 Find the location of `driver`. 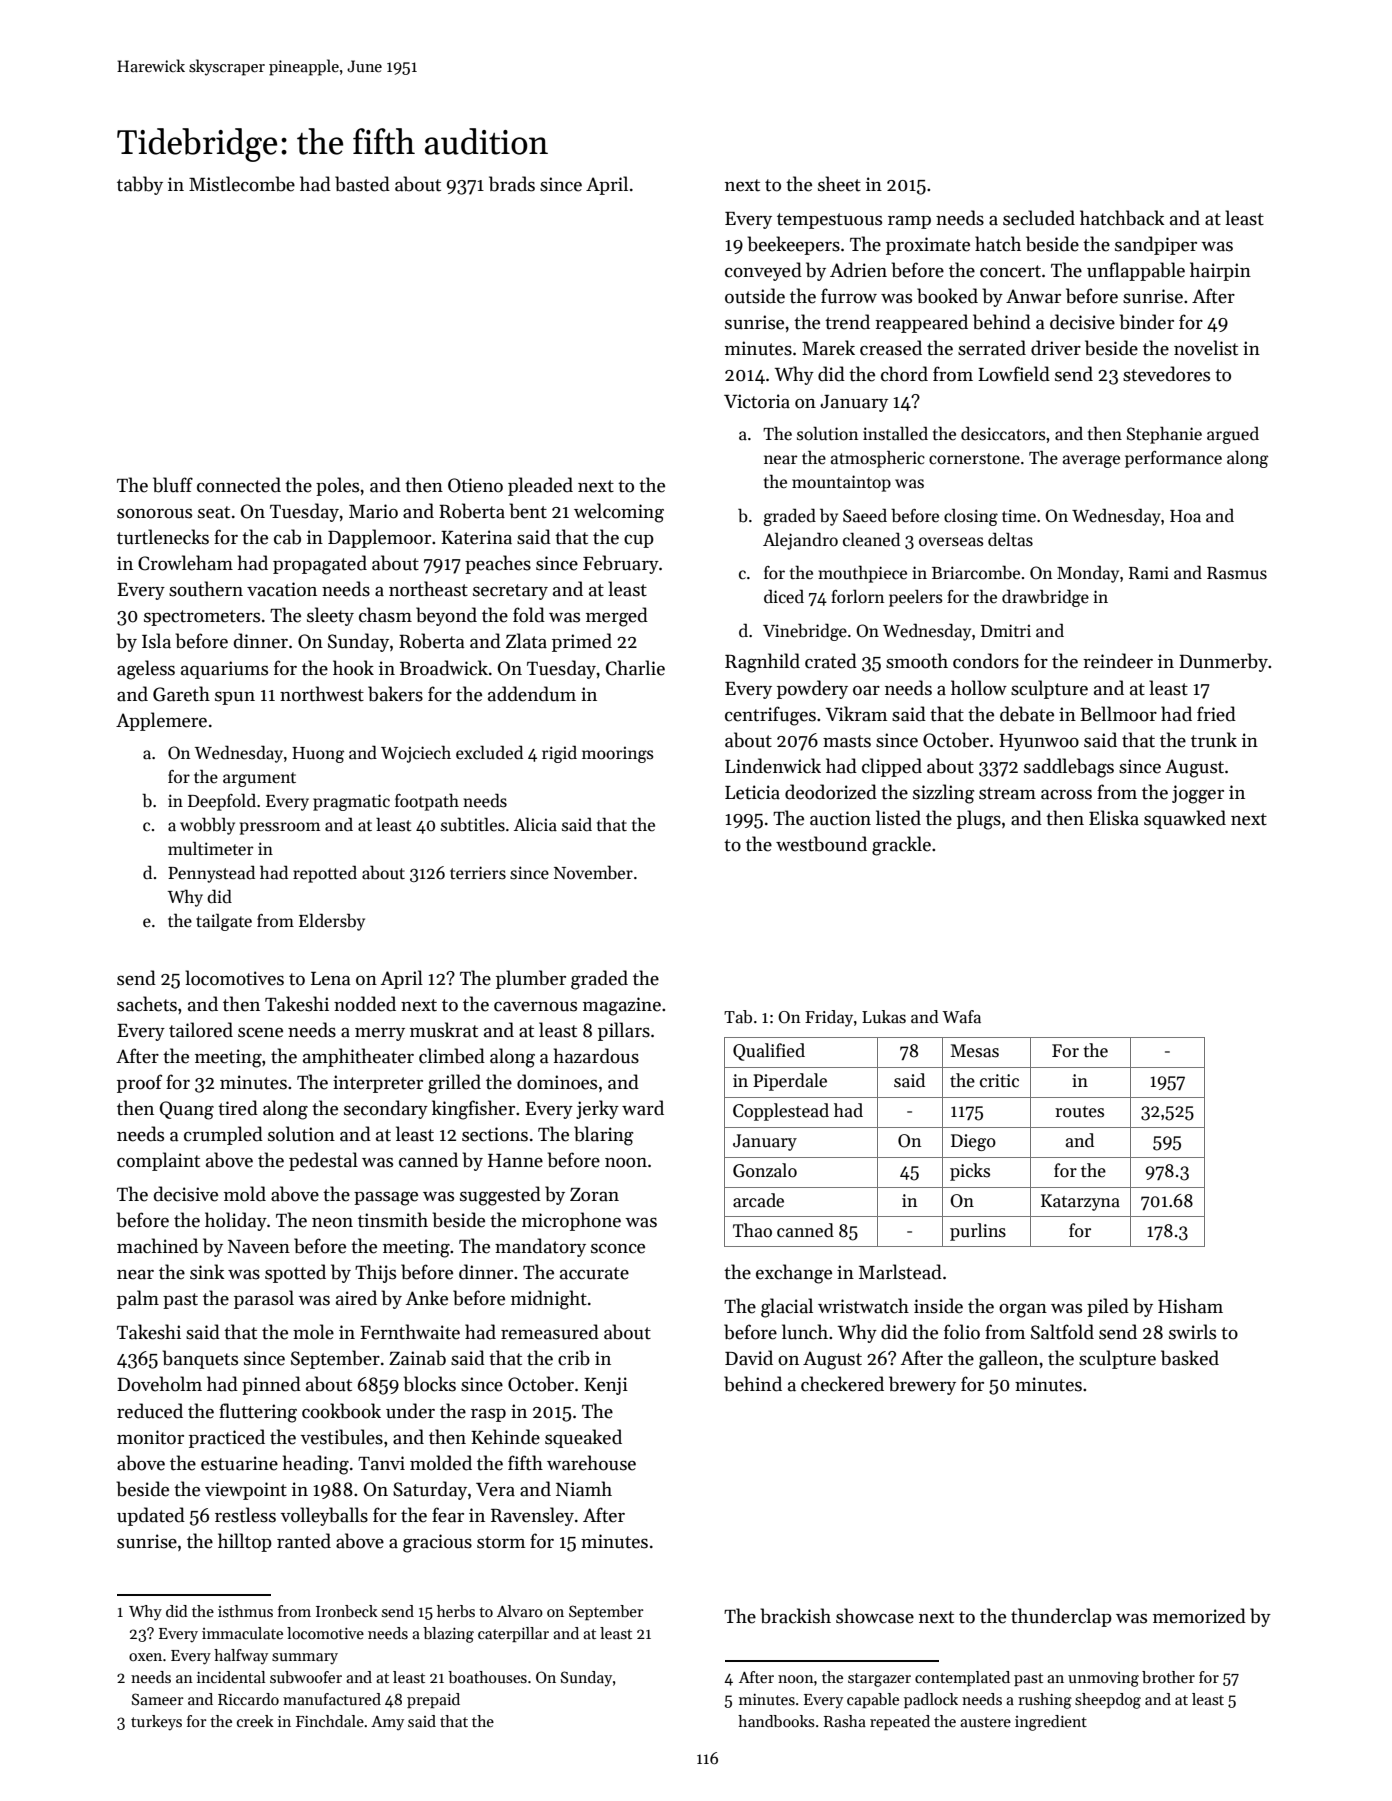

driver is located at coordinates (1056, 348).
